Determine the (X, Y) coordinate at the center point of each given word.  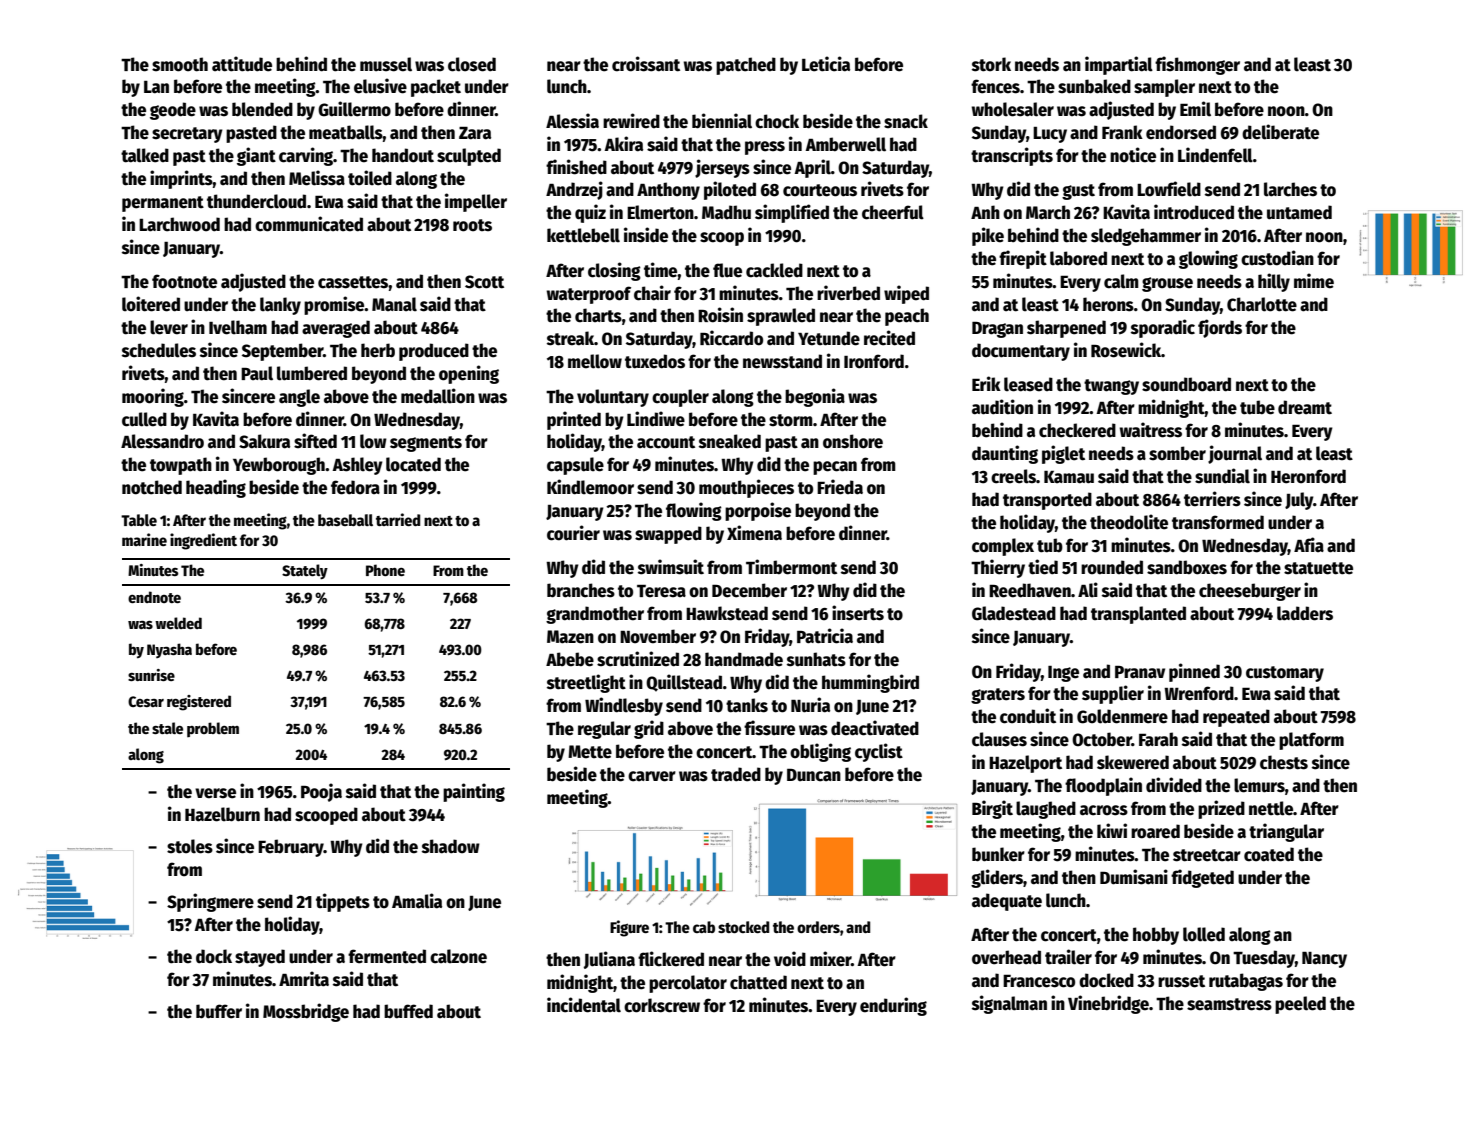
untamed (1299, 212)
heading (216, 488)
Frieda (840, 487)
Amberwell (845, 144)
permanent (163, 204)
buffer (219, 1011)
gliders (997, 878)
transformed (1218, 522)
